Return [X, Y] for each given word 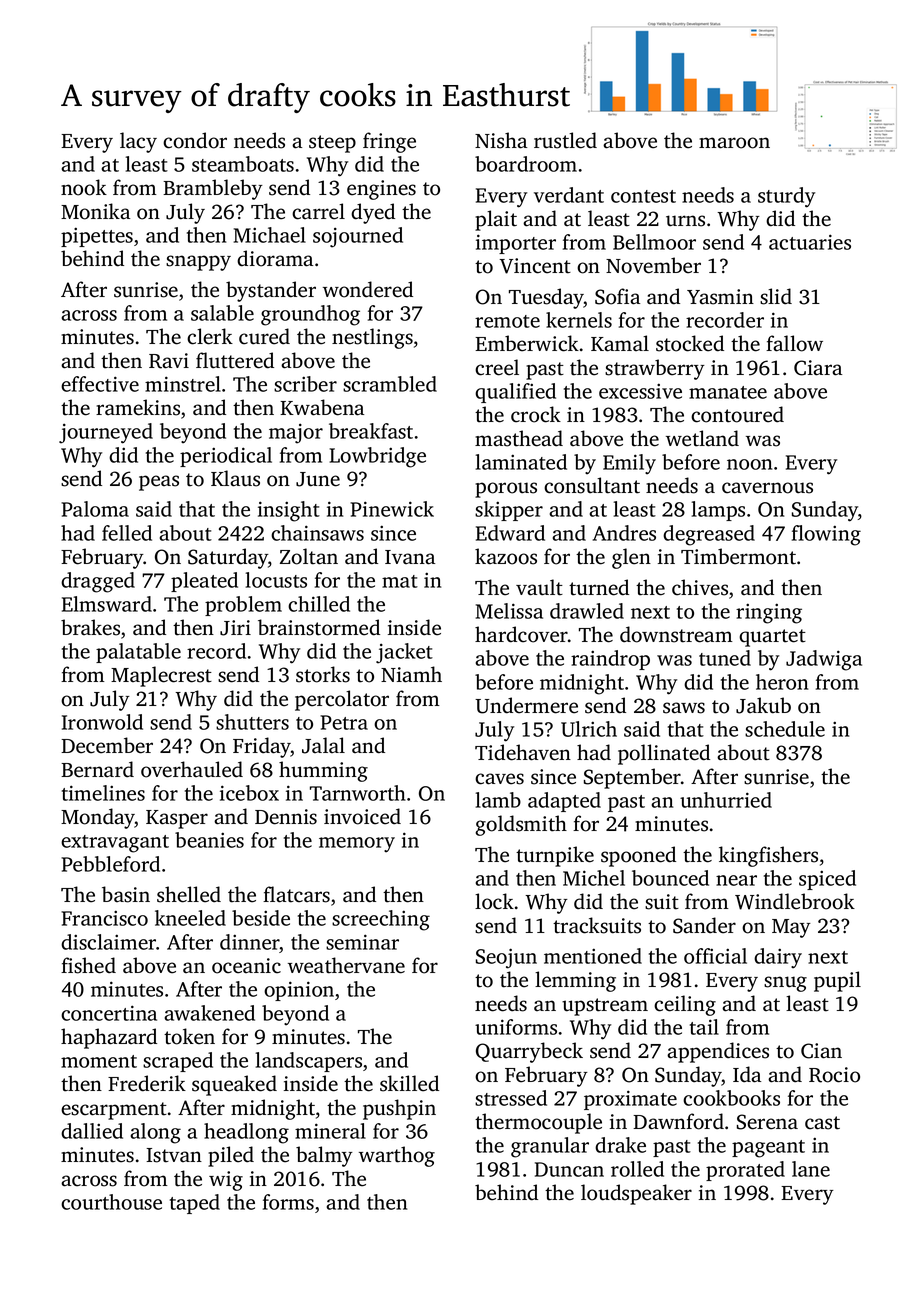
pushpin [399, 1109]
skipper [509, 511]
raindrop [610, 660]
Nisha [501, 140]
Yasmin [720, 297]
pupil [837, 981]
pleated [204, 582]
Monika [95, 211]
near [736, 880]
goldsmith [521, 825]
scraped [178, 1062]
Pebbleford [110, 864]
